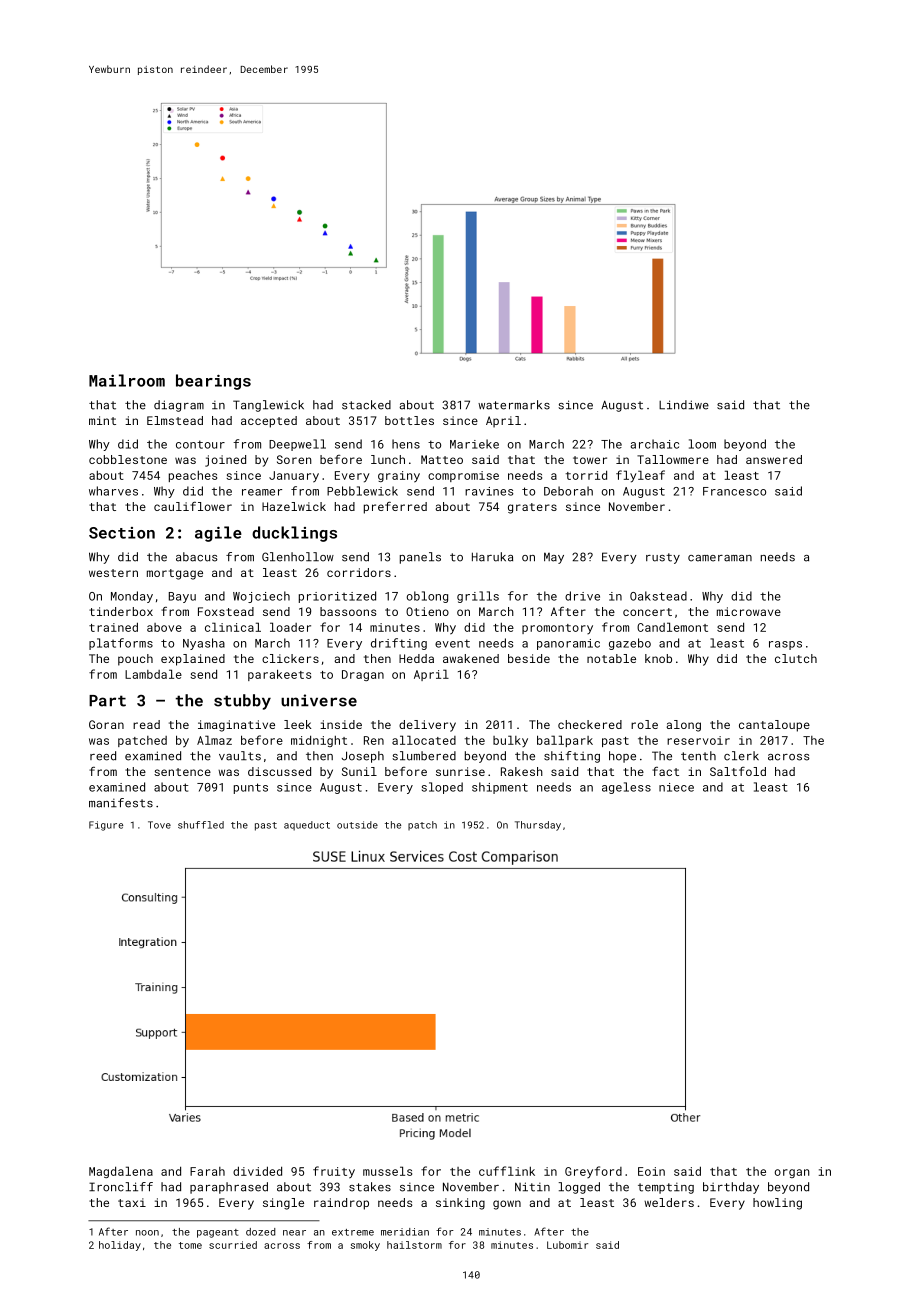  Describe the element at coordinates (260, 1232) in the screenshot. I see `dozed` at that location.
